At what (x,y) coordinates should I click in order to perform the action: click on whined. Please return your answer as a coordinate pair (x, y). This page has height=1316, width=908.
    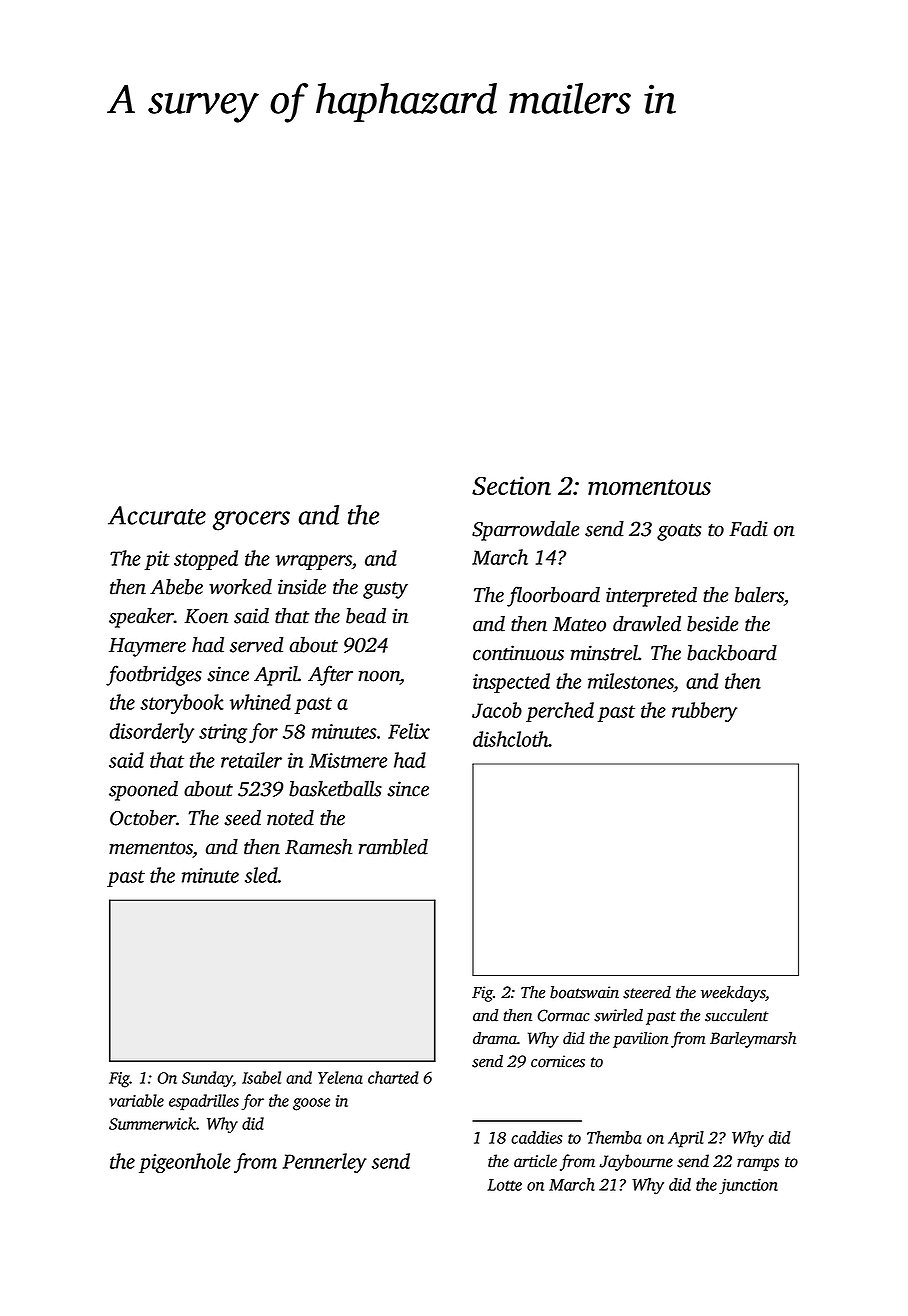
    Looking at the image, I should click on (260, 702).
